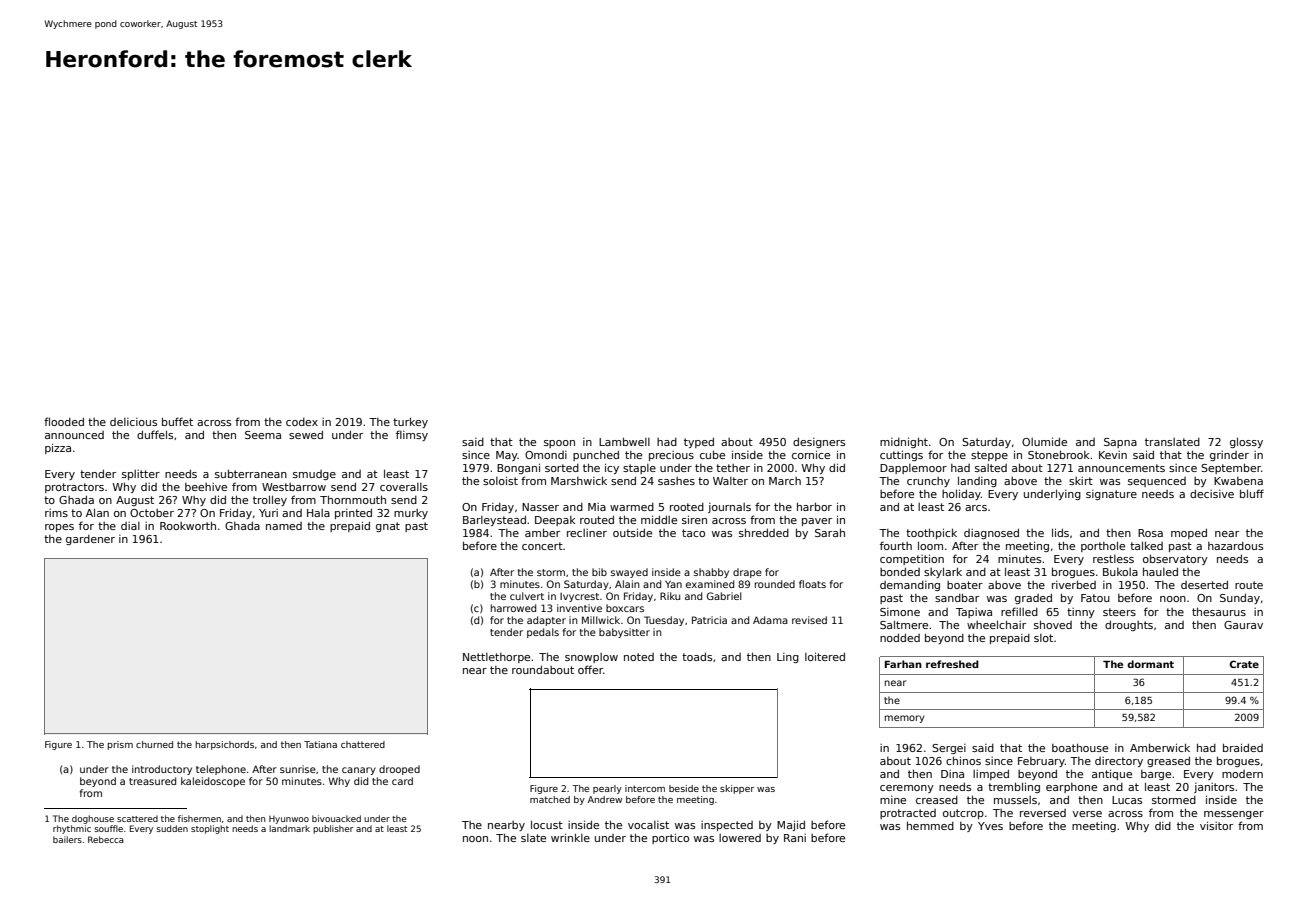 This screenshot has height=924, width=1308. What do you see at coordinates (590, 669) in the screenshot?
I see `offer` at bounding box center [590, 669].
